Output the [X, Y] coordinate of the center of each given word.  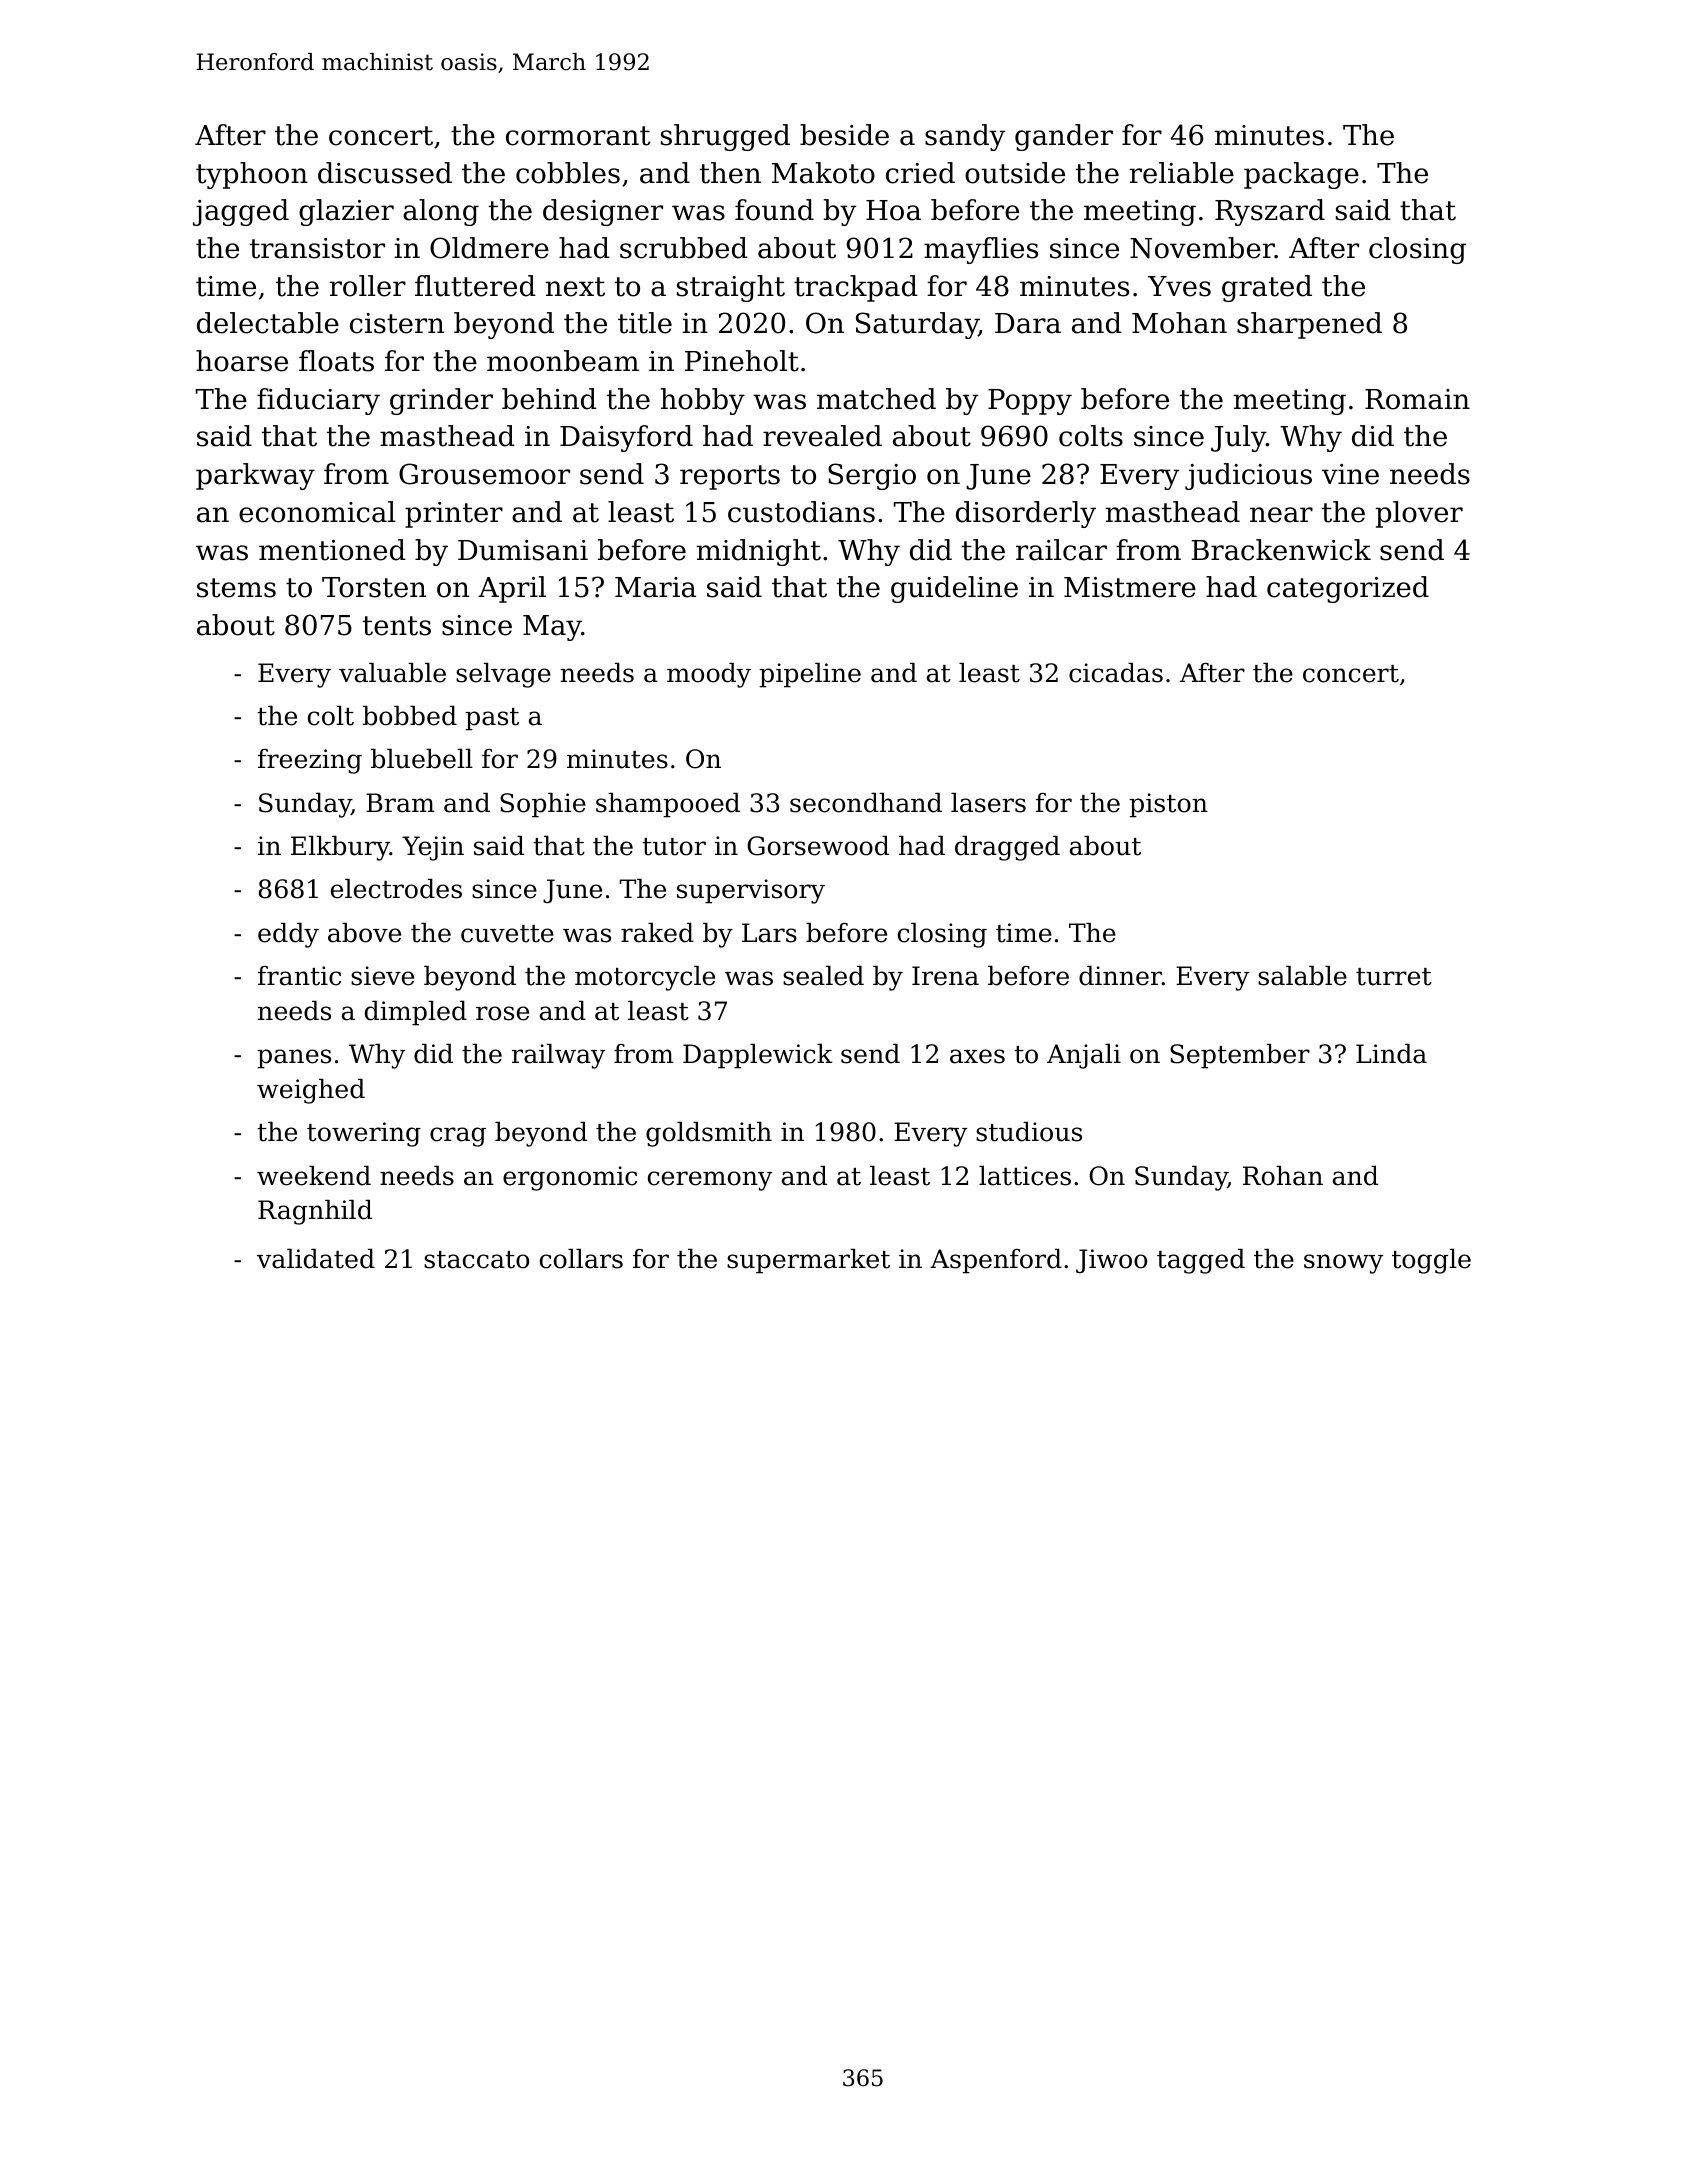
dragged [1007, 848]
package [1301, 175]
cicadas [1116, 673]
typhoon [252, 175]
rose [502, 1013]
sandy [965, 137]
